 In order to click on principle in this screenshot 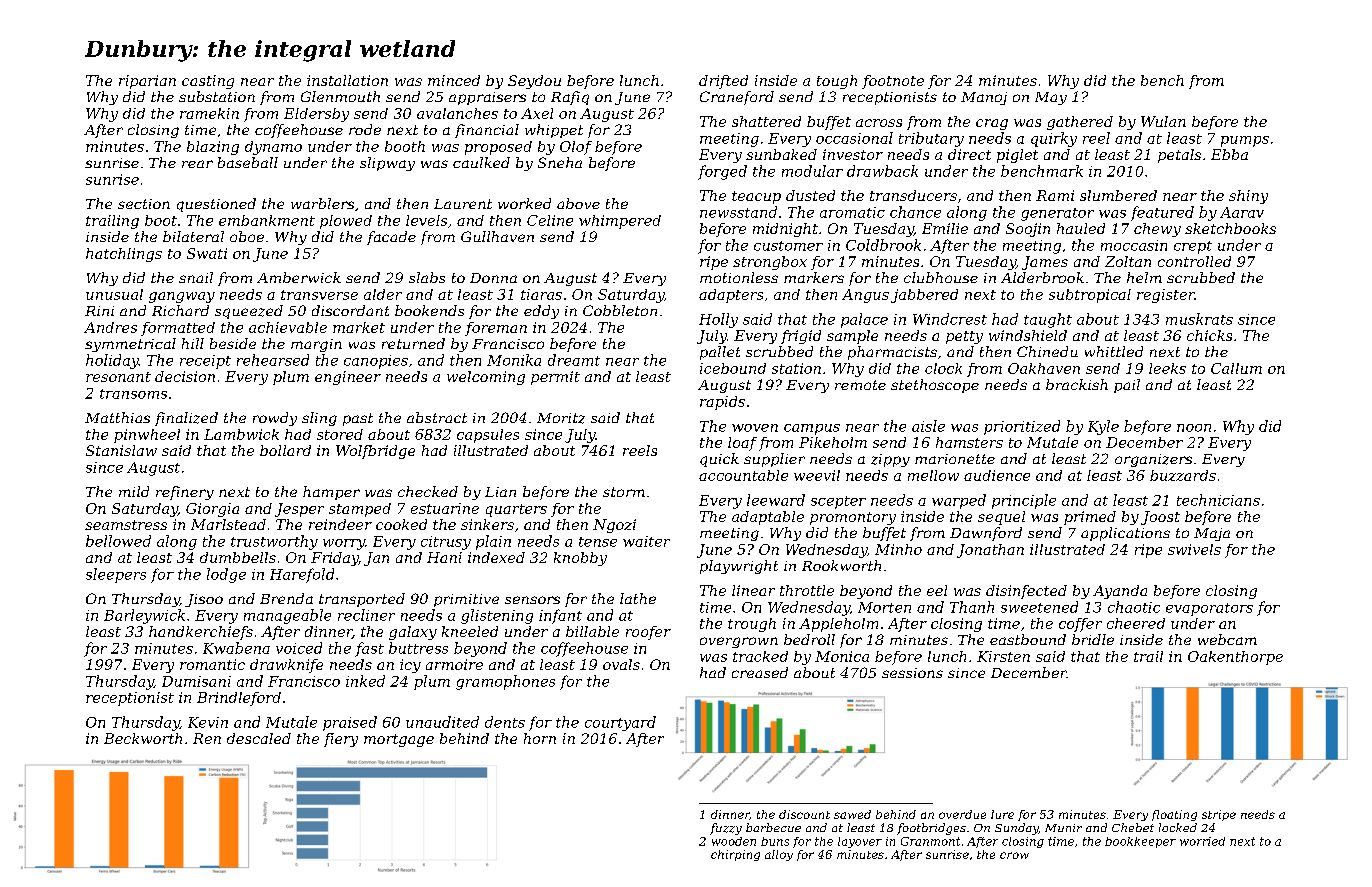, I will do `click(1024, 501)`.
